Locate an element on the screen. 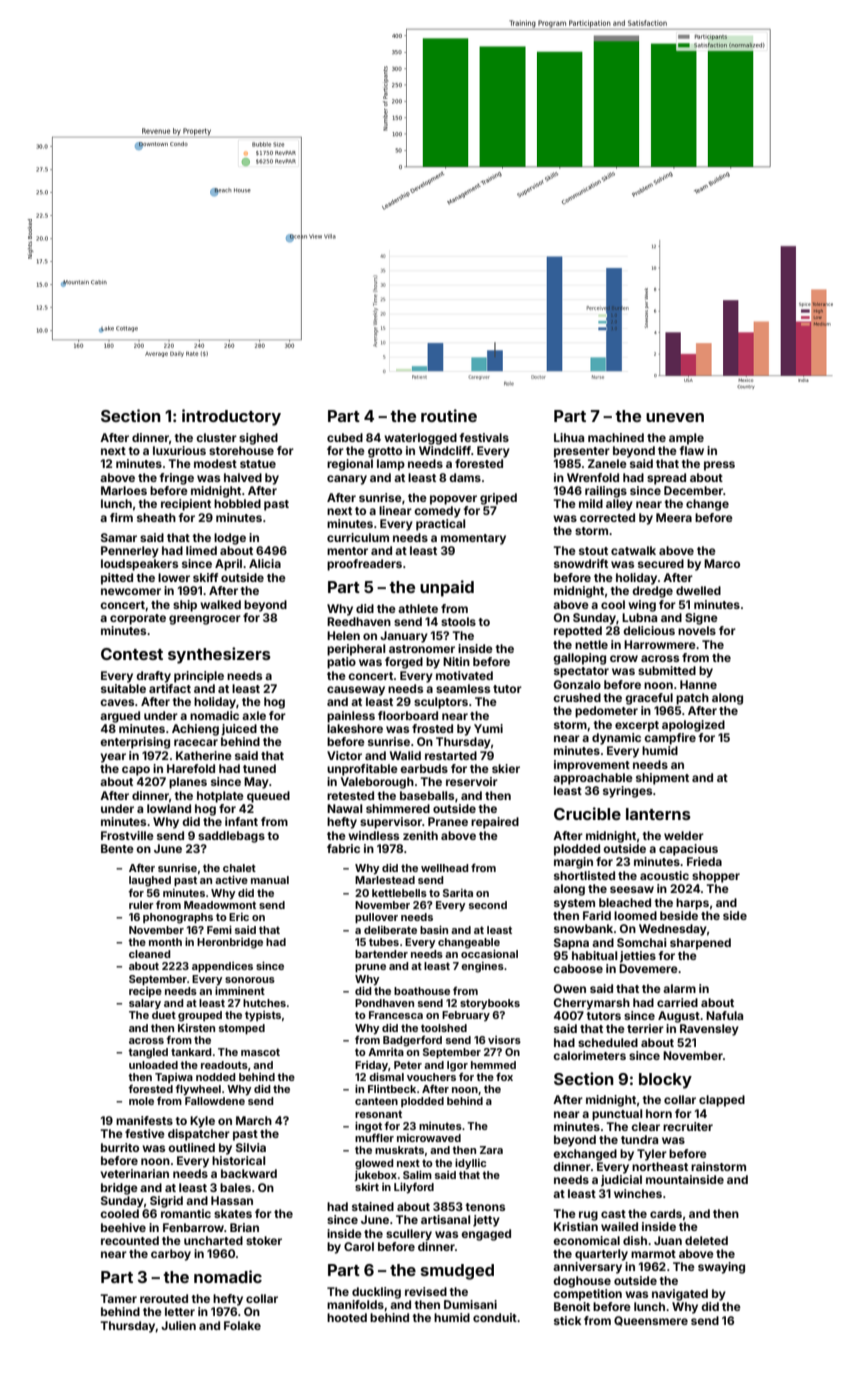  ruler is located at coordinates (141, 905).
